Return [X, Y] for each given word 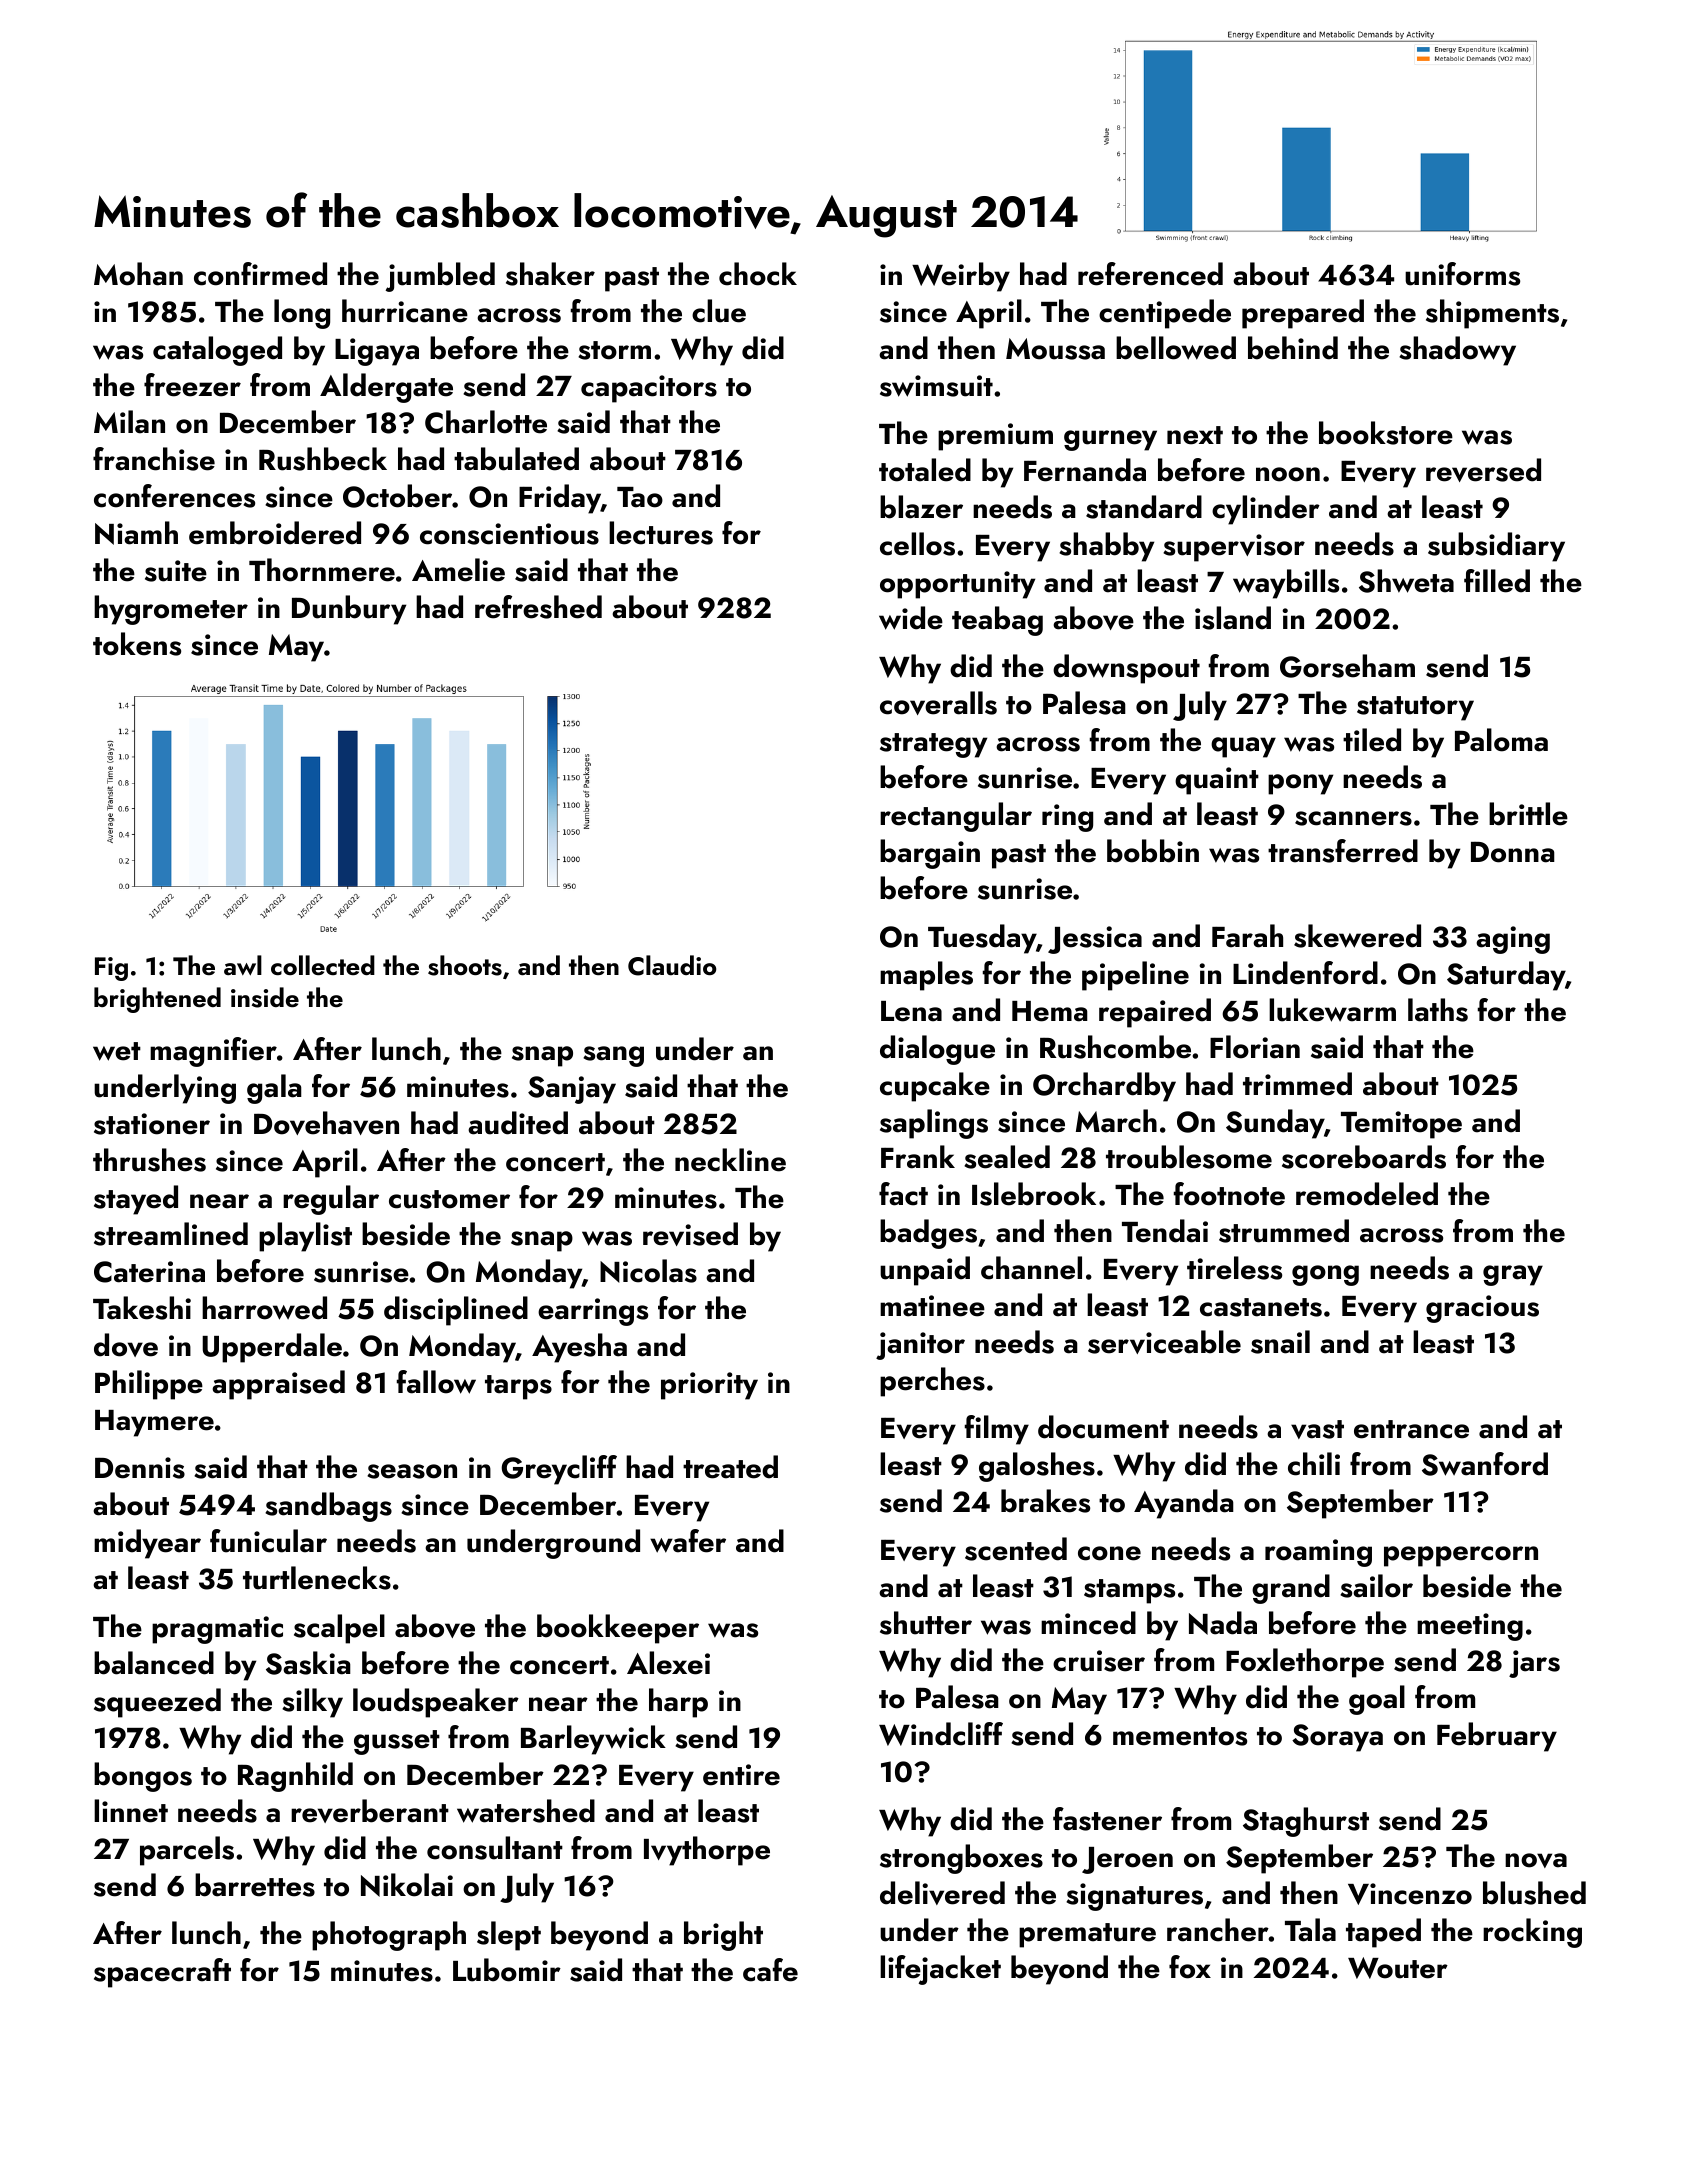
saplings [934, 1124]
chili [1314, 1464]
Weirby [961, 277]
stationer [152, 1124]
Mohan [138, 274]
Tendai [1165, 1231]
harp [678, 1703]
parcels [187, 1851]
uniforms [1462, 274]
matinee [932, 1306]
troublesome [1189, 1157]
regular [331, 1200]
